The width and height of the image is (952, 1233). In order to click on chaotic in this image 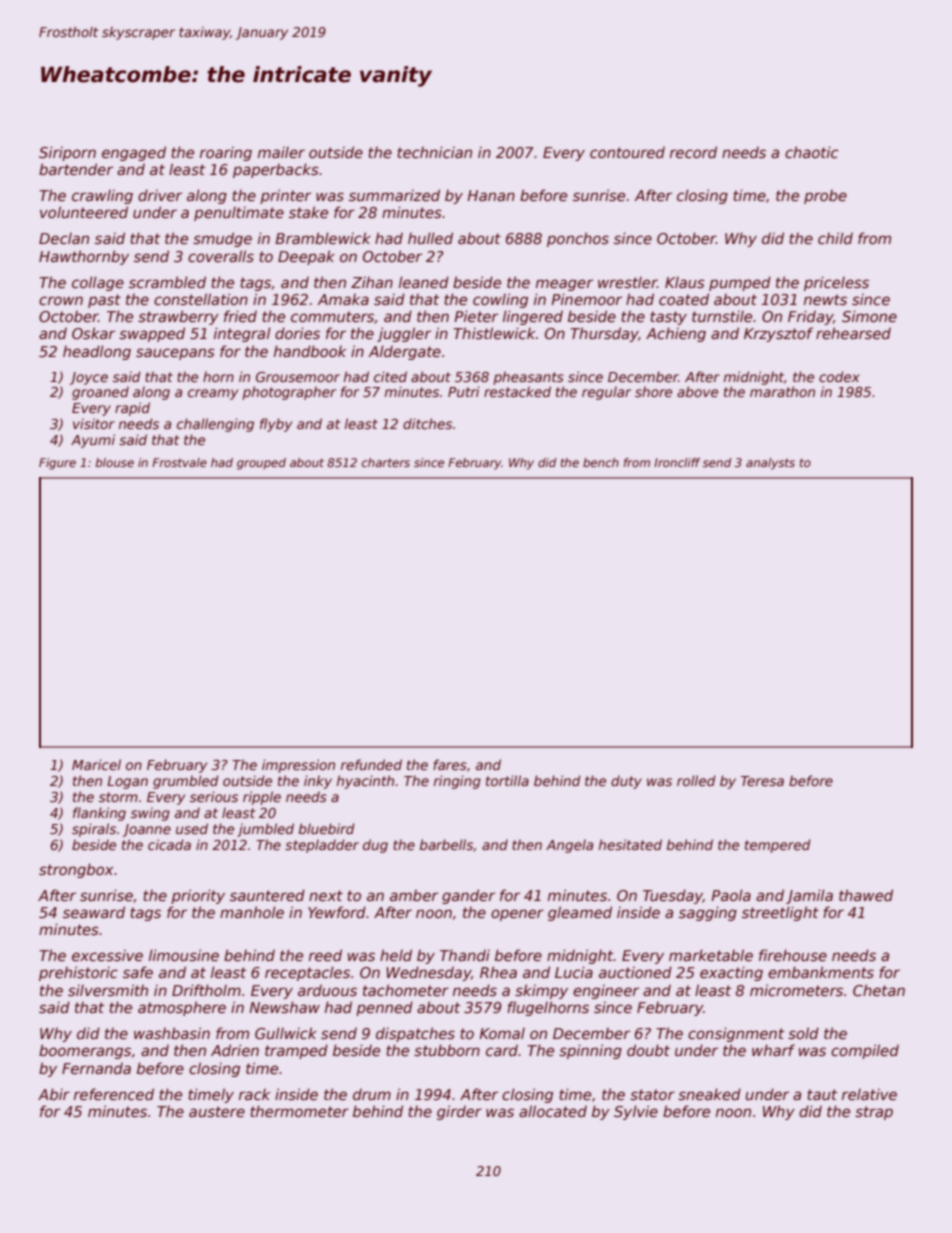, I will do `click(812, 152)`.
